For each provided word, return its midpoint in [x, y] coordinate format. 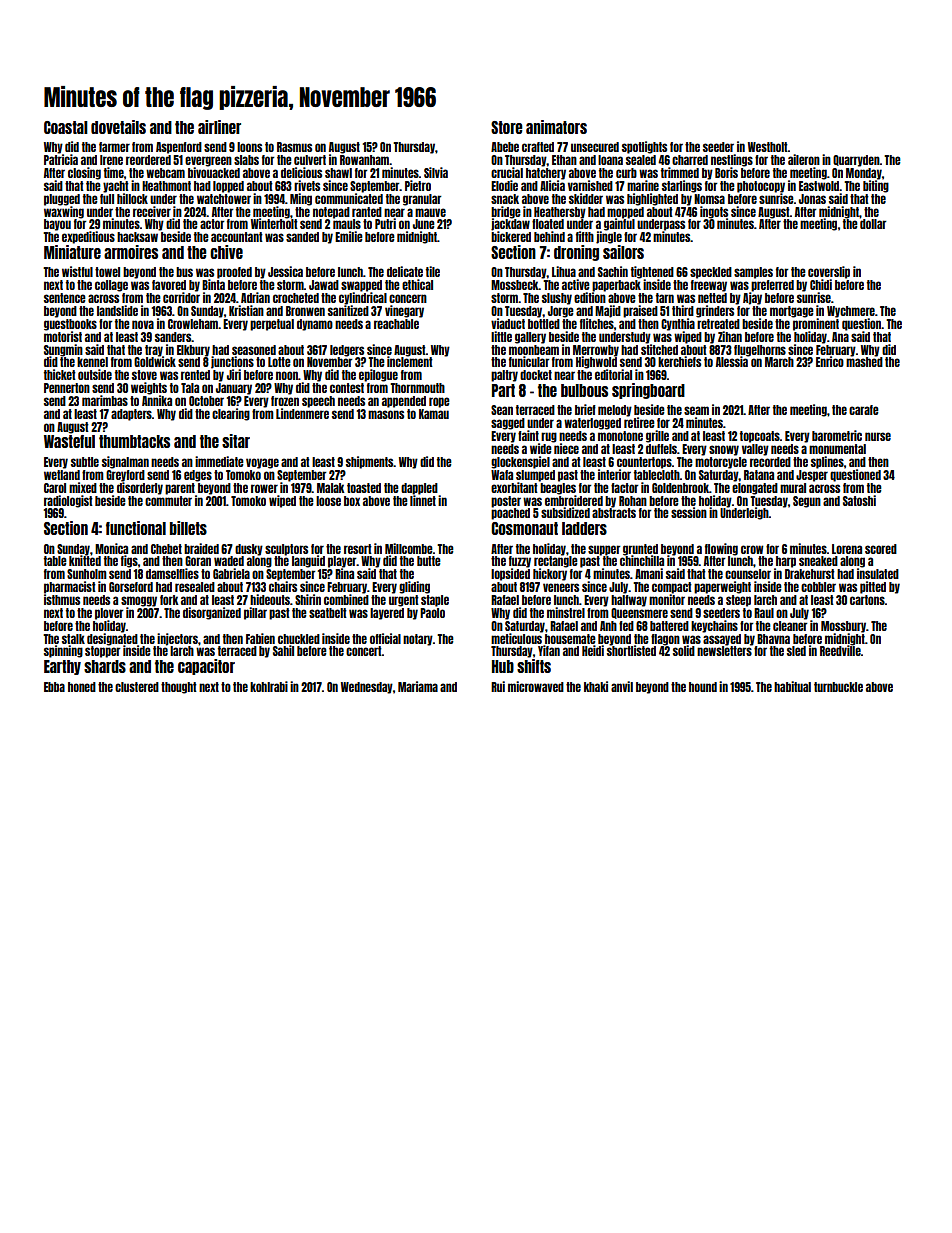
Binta [213, 284]
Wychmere [851, 312]
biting [876, 186]
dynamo [315, 325]
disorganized [212, 613]
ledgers [347, 351]
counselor [748, 574]
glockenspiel [520, 462]
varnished [590, 185]
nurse [878, 436]
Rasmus [294, 147]
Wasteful [69, 441]
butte [429, 561]
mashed [864, 362]
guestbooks [70, 325]
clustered [137, 687]
